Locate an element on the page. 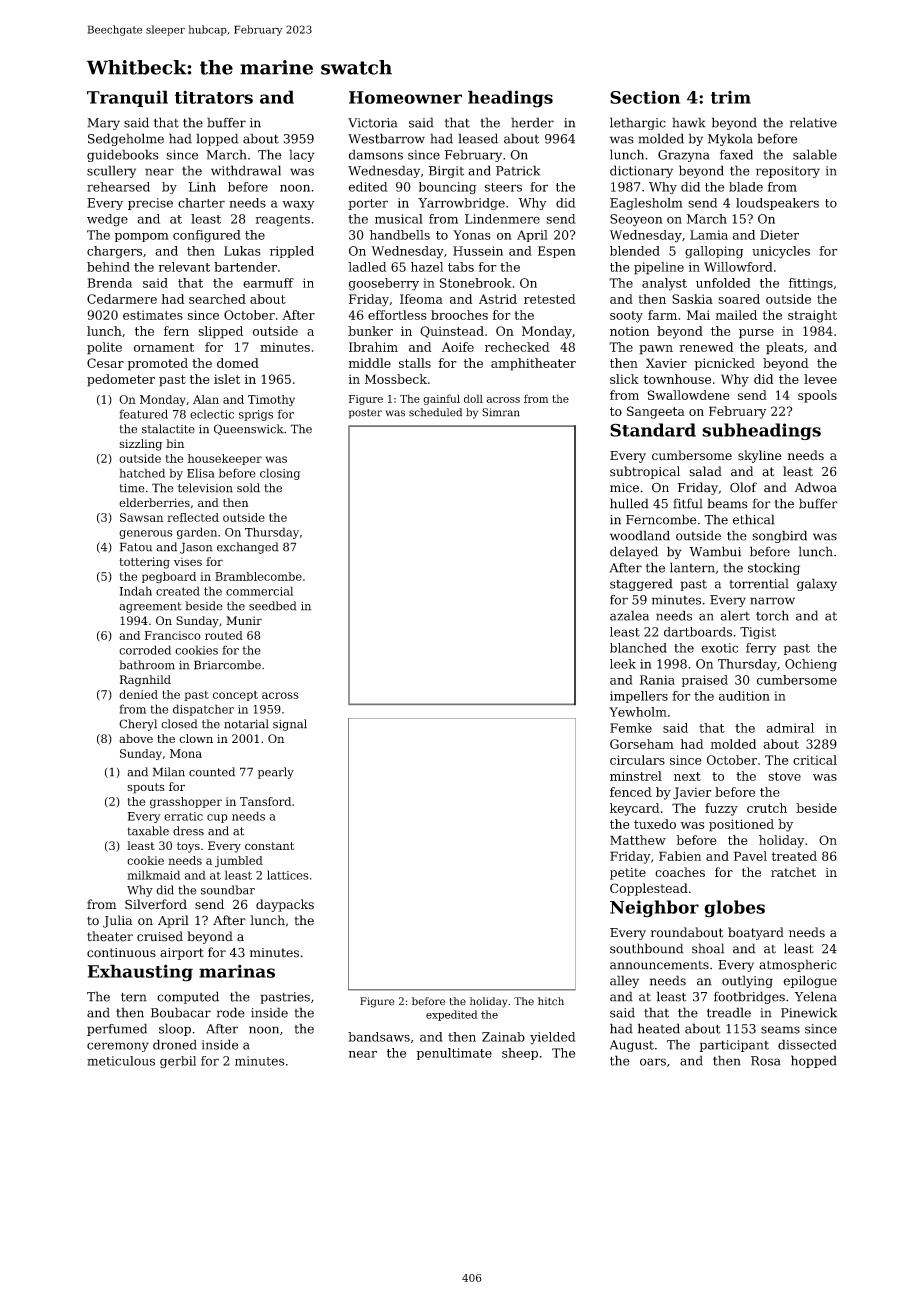  bandsaws is located at coordinates (379, 1037).
